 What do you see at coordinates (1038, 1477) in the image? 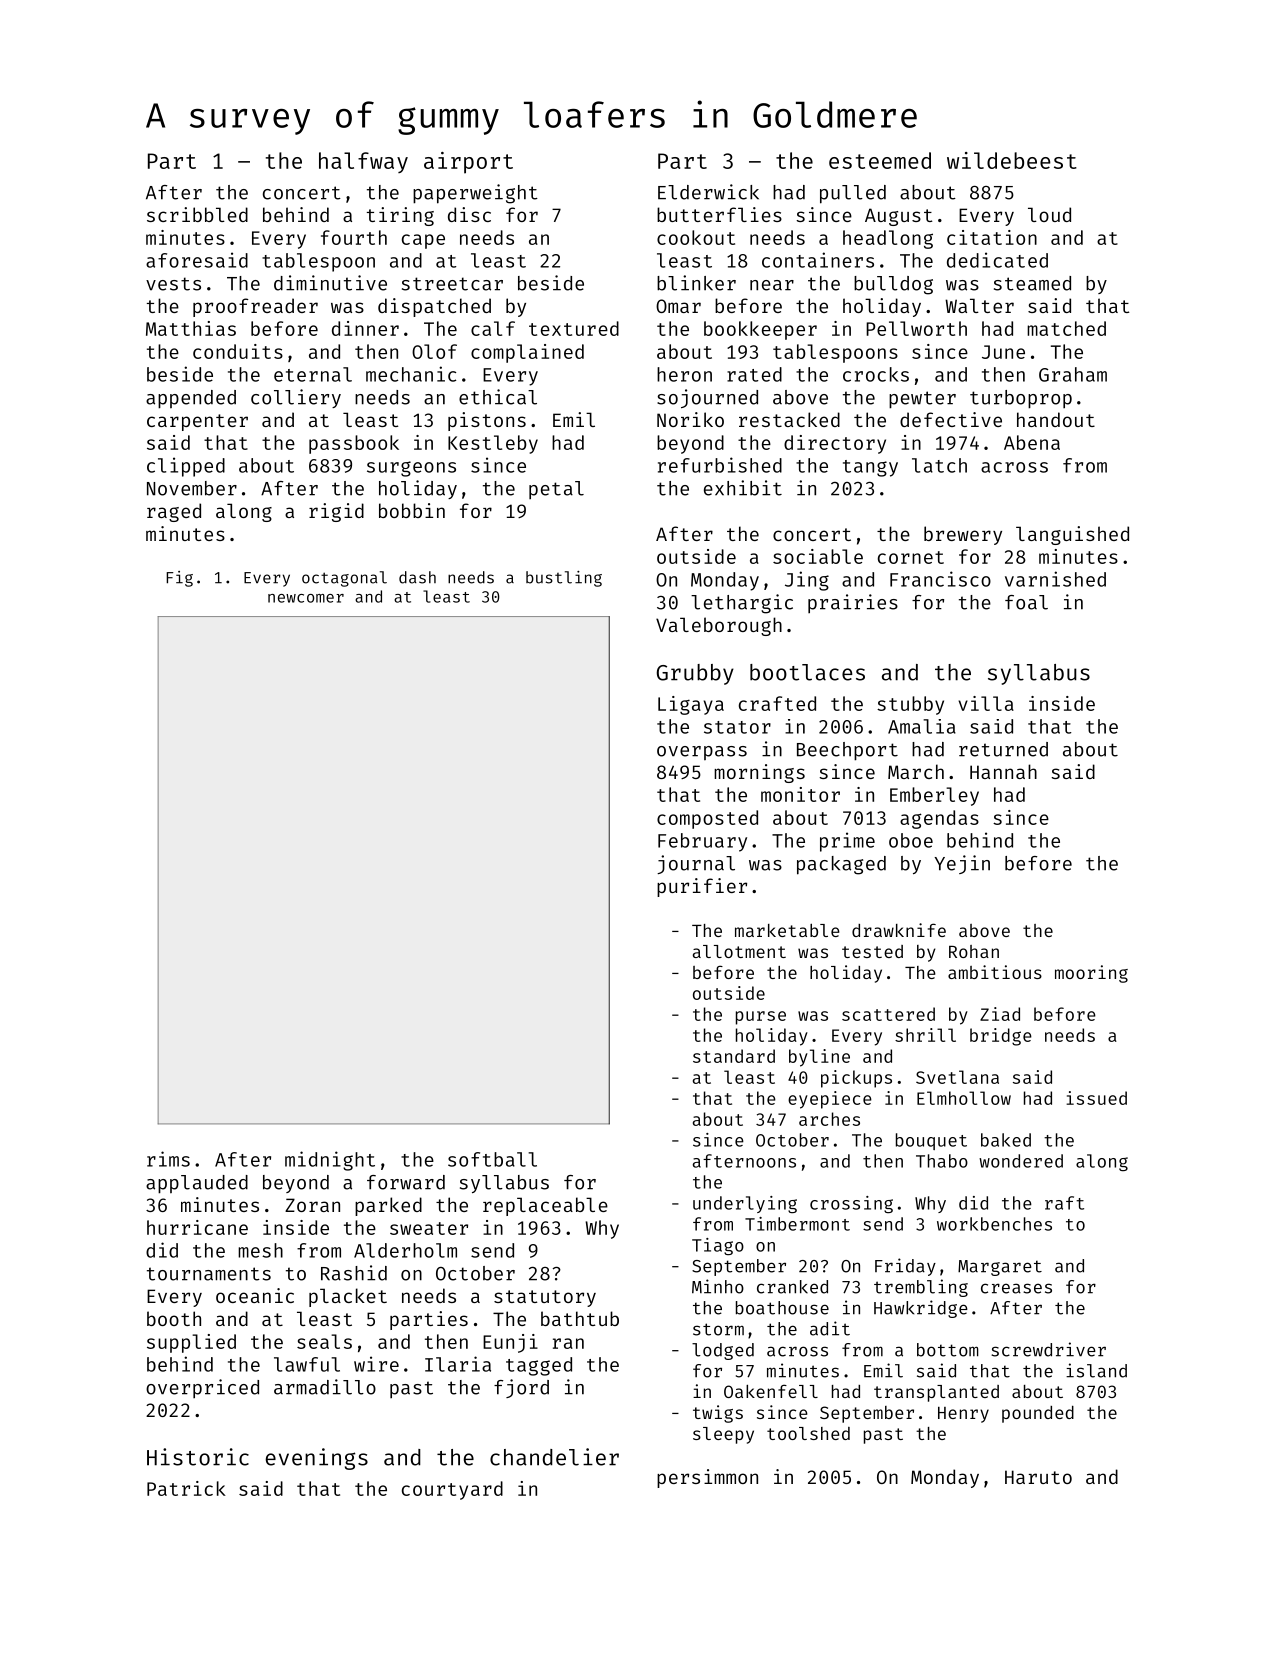
I see `Haruto` at bounding box center [1038, 1477].
